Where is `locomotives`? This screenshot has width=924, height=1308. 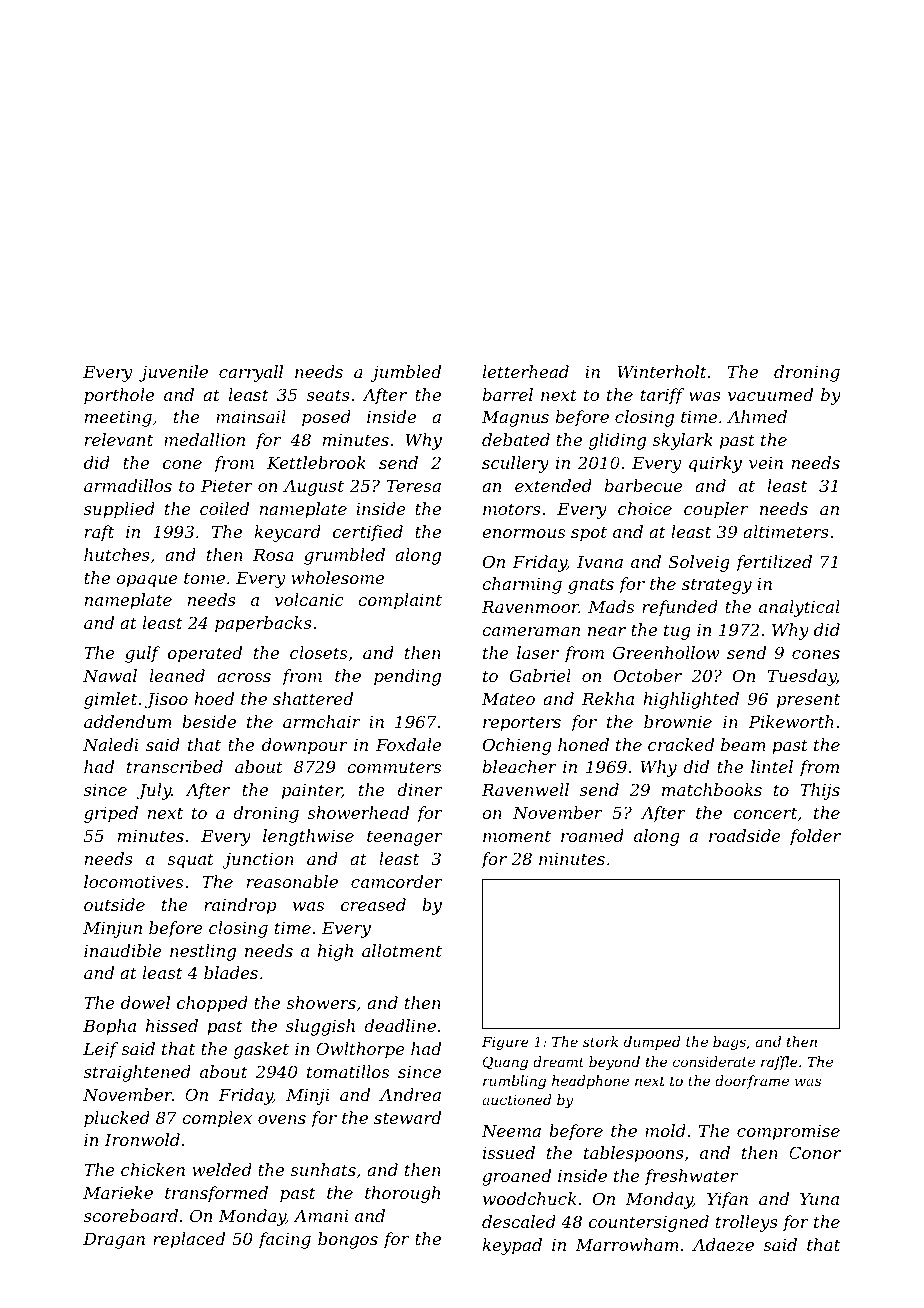
locomotives is located at coordinates (133, 881).
